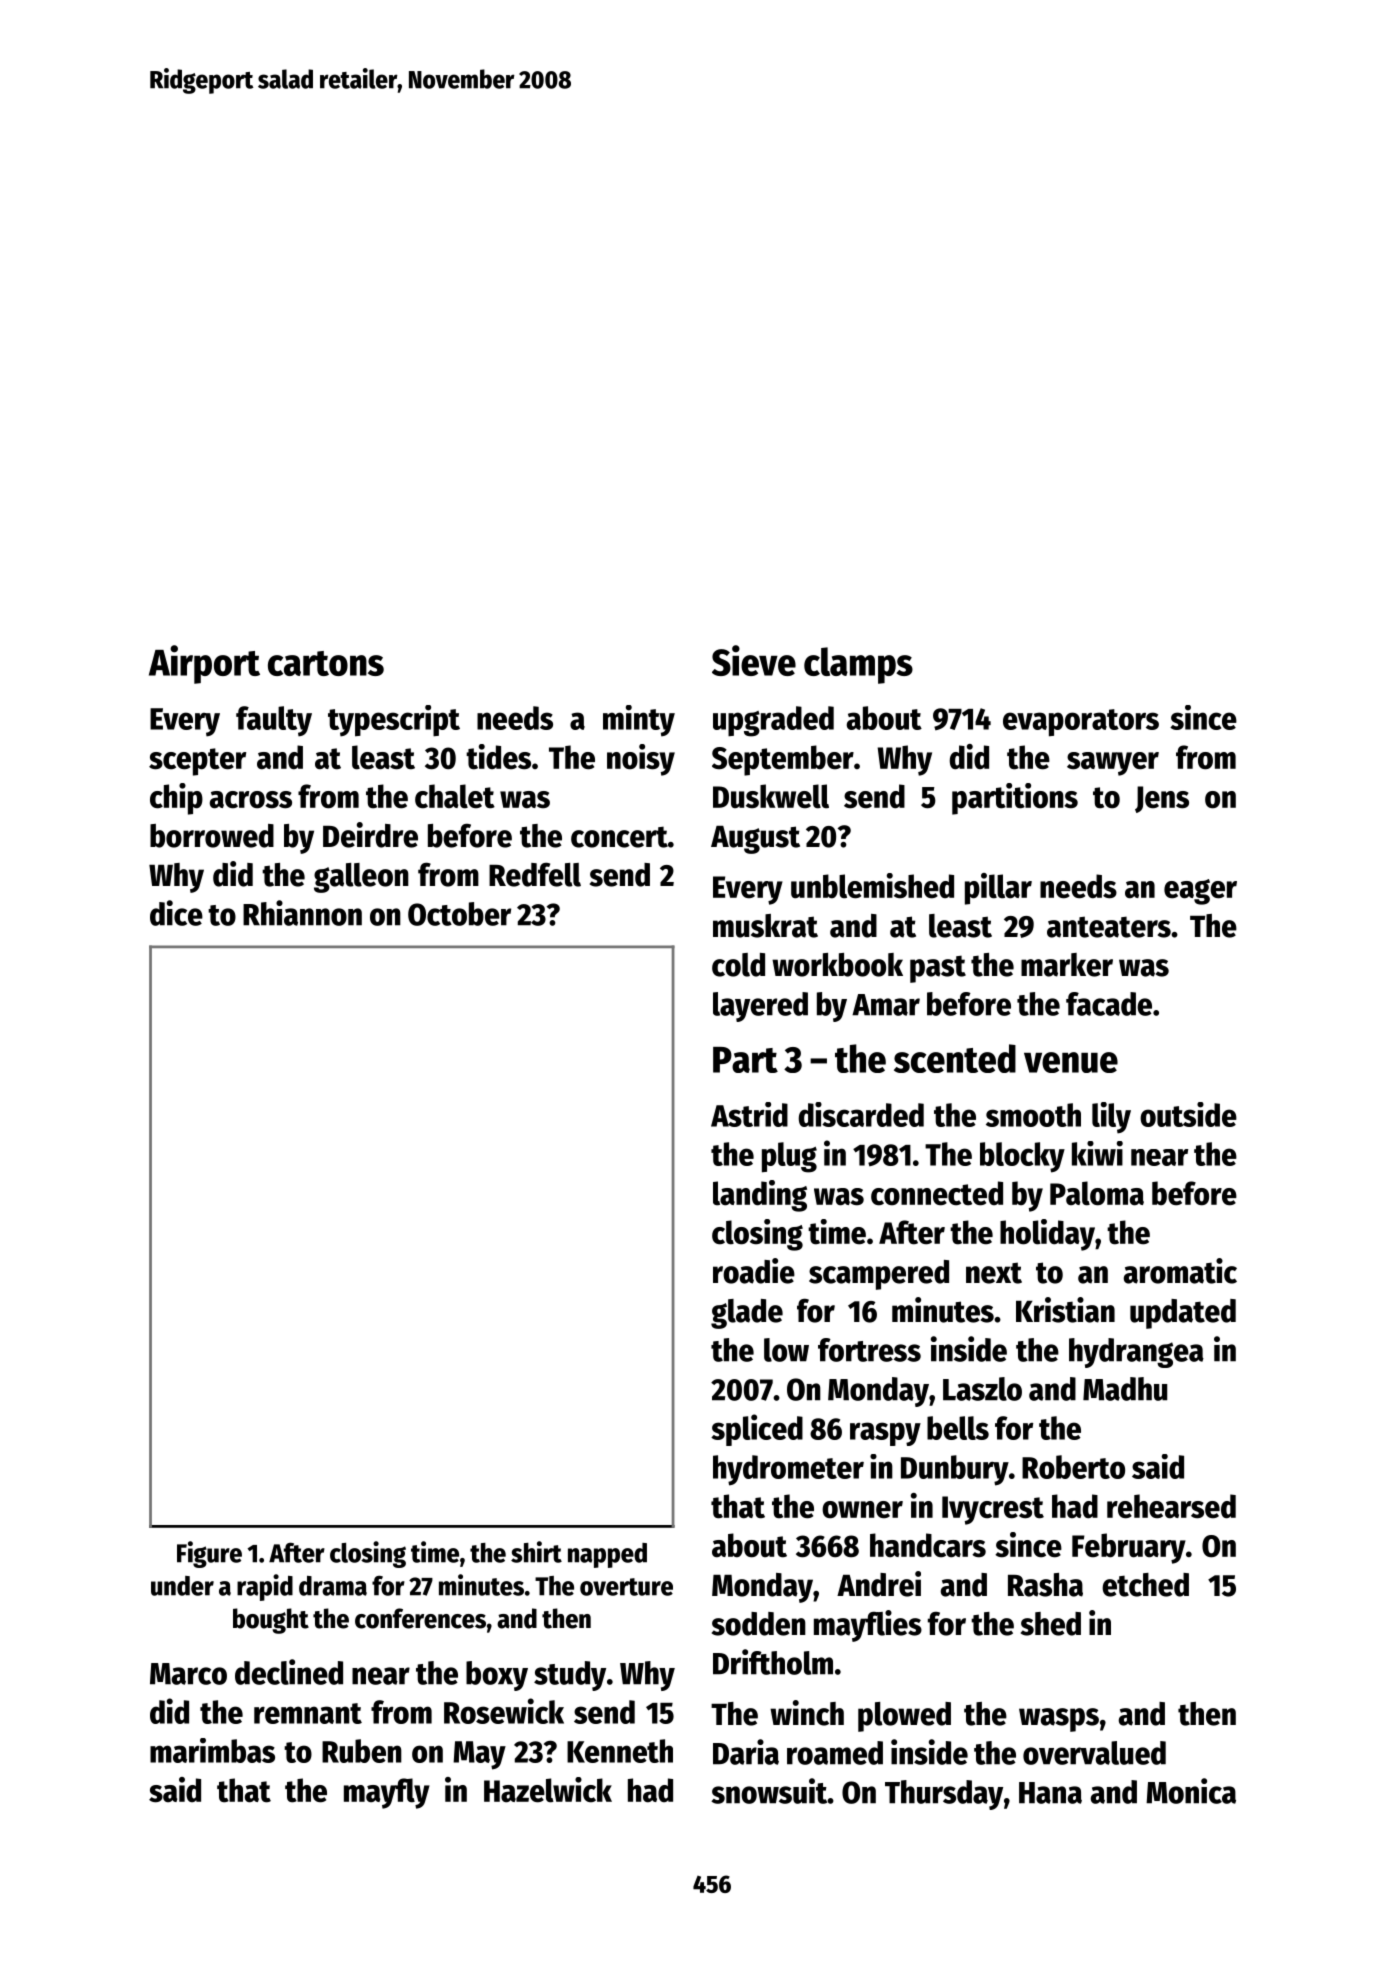  What do you see at coordinates (1045, 1585) in the document?
I see `Rasha` at bounding box center [1045, 1585].
